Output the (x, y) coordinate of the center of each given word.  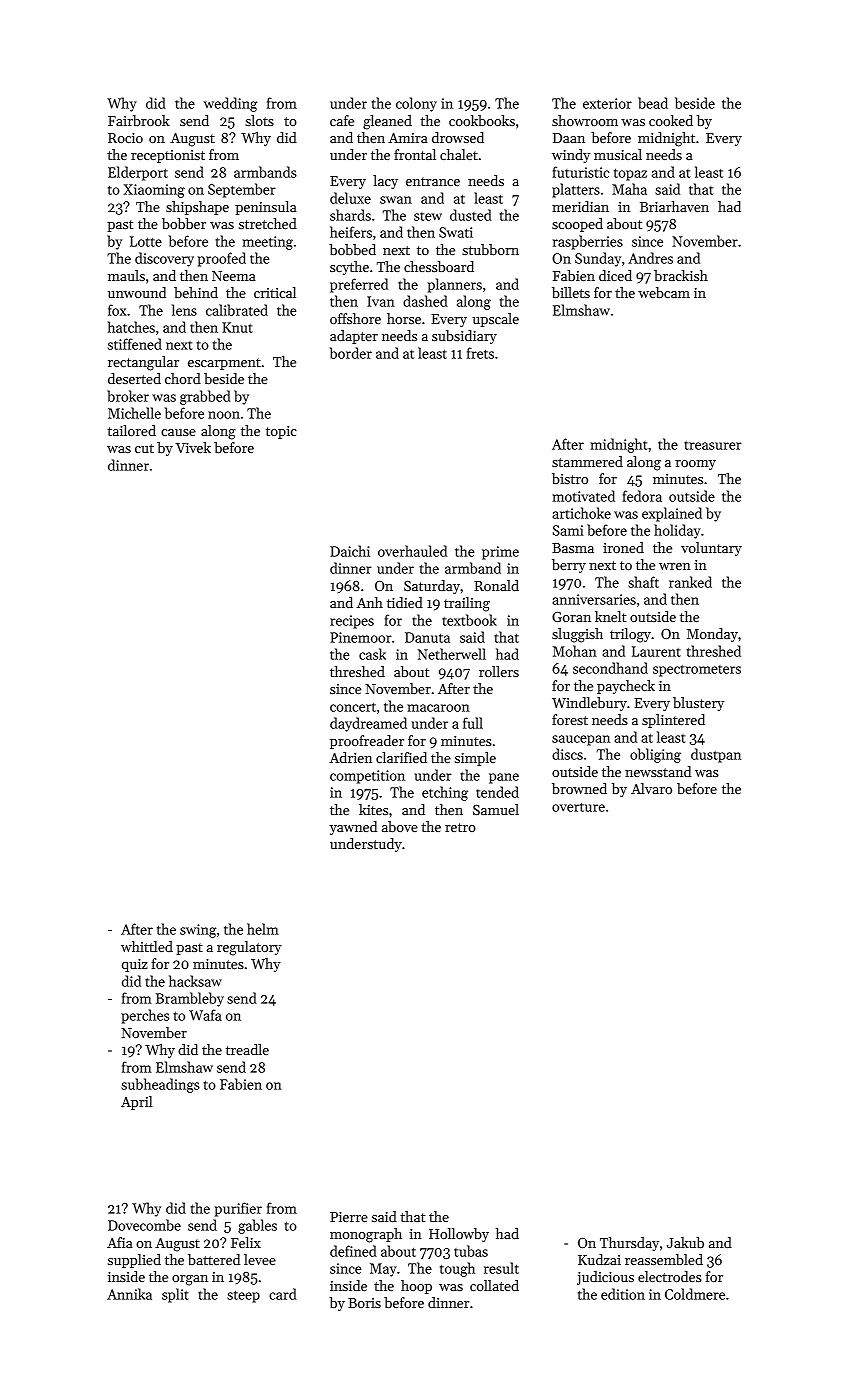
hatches (131, 327)
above (400, 826)
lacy (385, 182)
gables (257, 1226)
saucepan (581, 740)
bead (653, 103)
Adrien (350, 757)
